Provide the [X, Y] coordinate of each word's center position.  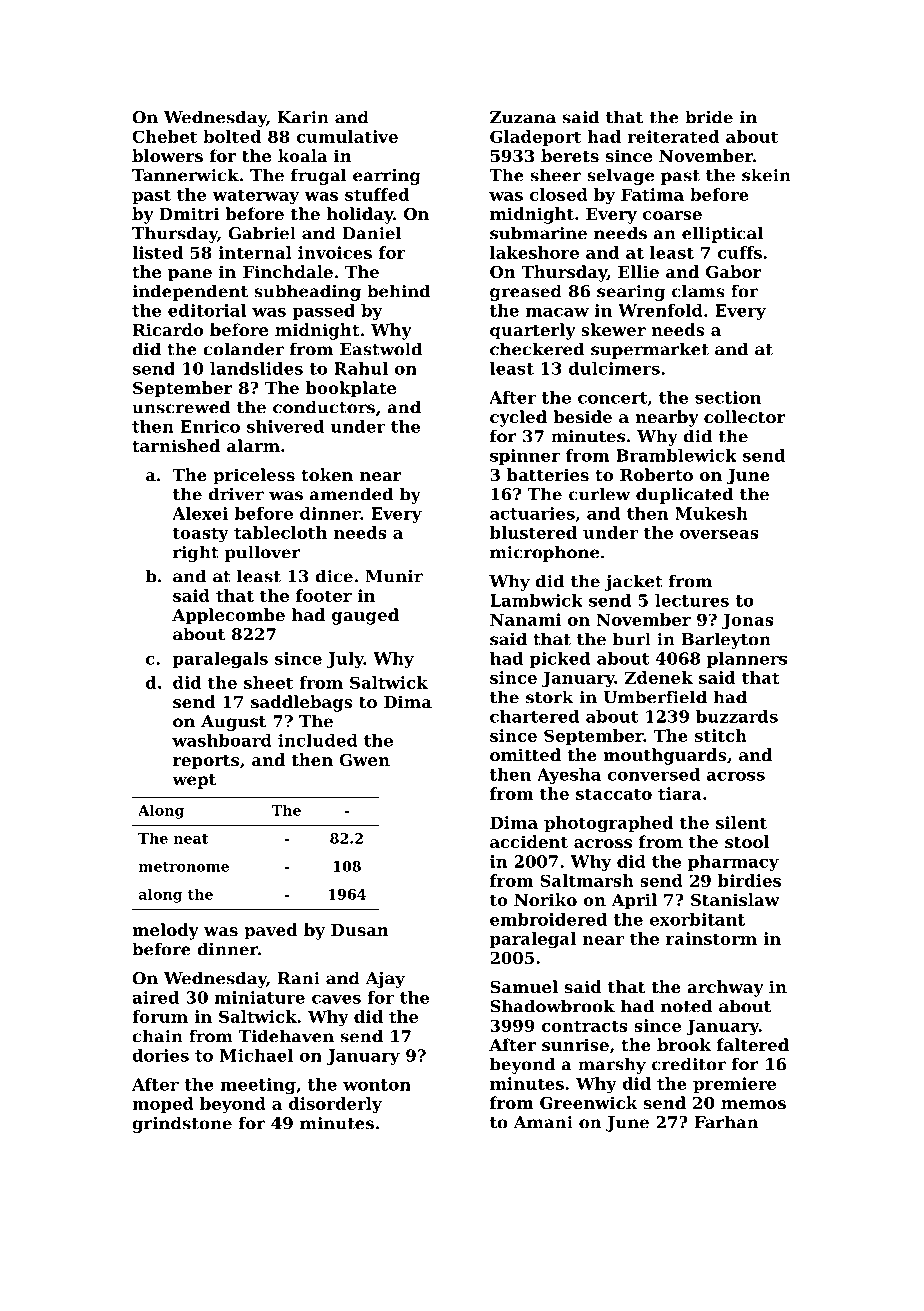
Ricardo [168, 329]
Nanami [525, 619]
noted [687, 1006]
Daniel [372, 233]
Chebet [164, 136]
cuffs [739, 252]
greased [526, 292]
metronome [184, 867]
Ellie [638, 271]
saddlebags [302, 703]
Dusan [360, 930]
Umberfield [655, 697]
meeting [258, 1086]
